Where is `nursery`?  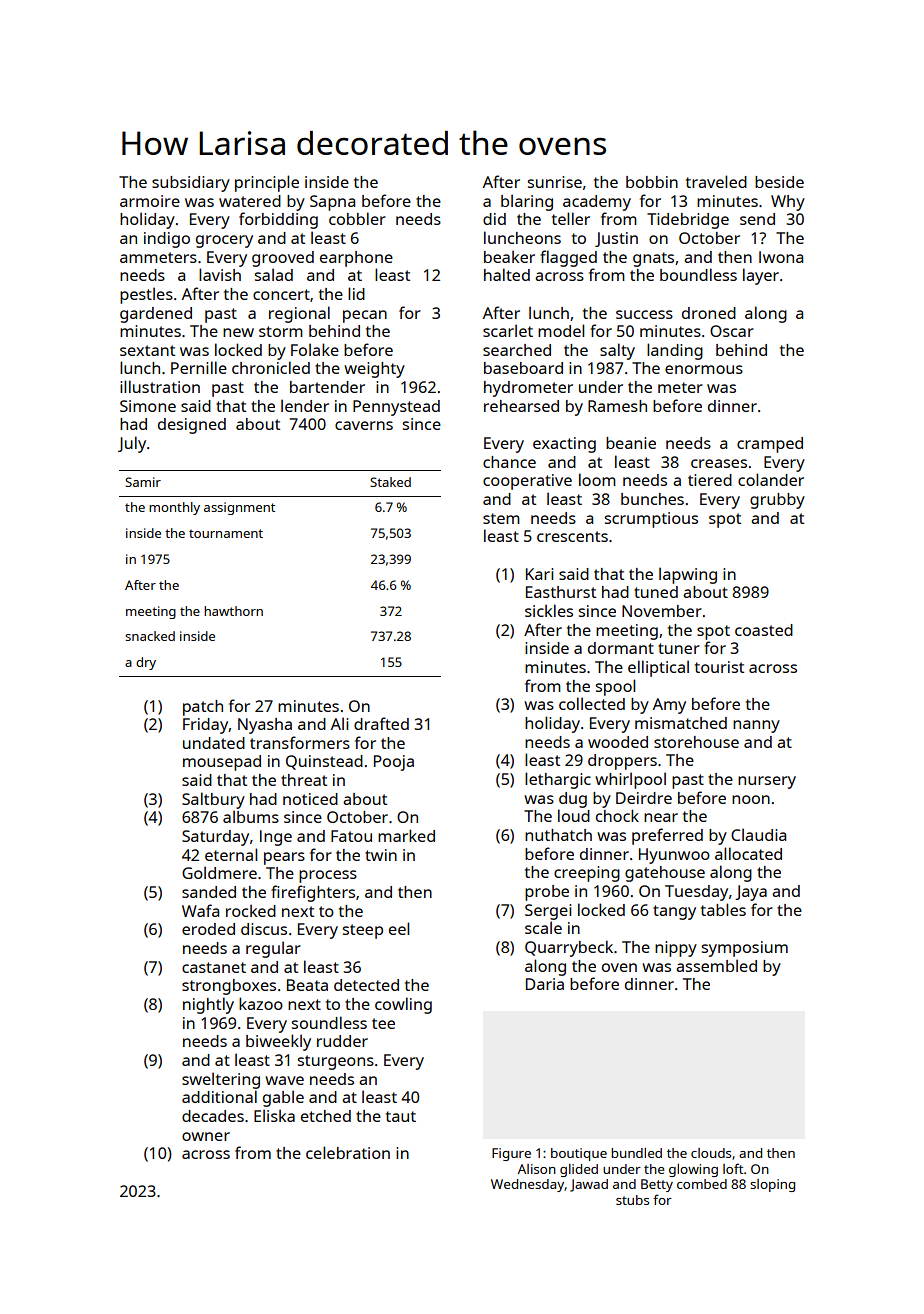 nursery is located at coordinates (767, 782).
